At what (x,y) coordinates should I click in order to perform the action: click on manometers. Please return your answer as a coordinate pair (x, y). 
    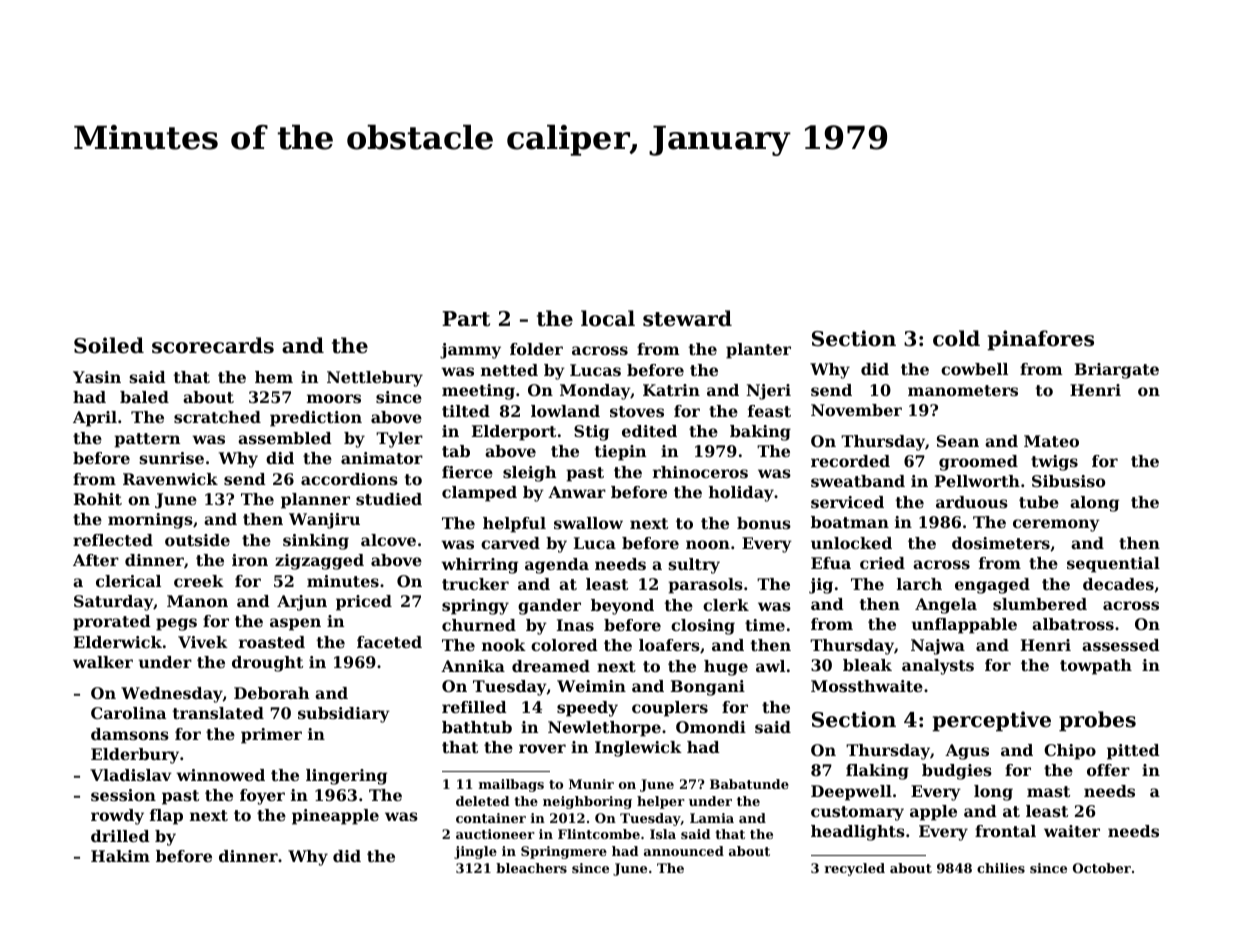
    Looking at the image, I should click on (963, 390).
